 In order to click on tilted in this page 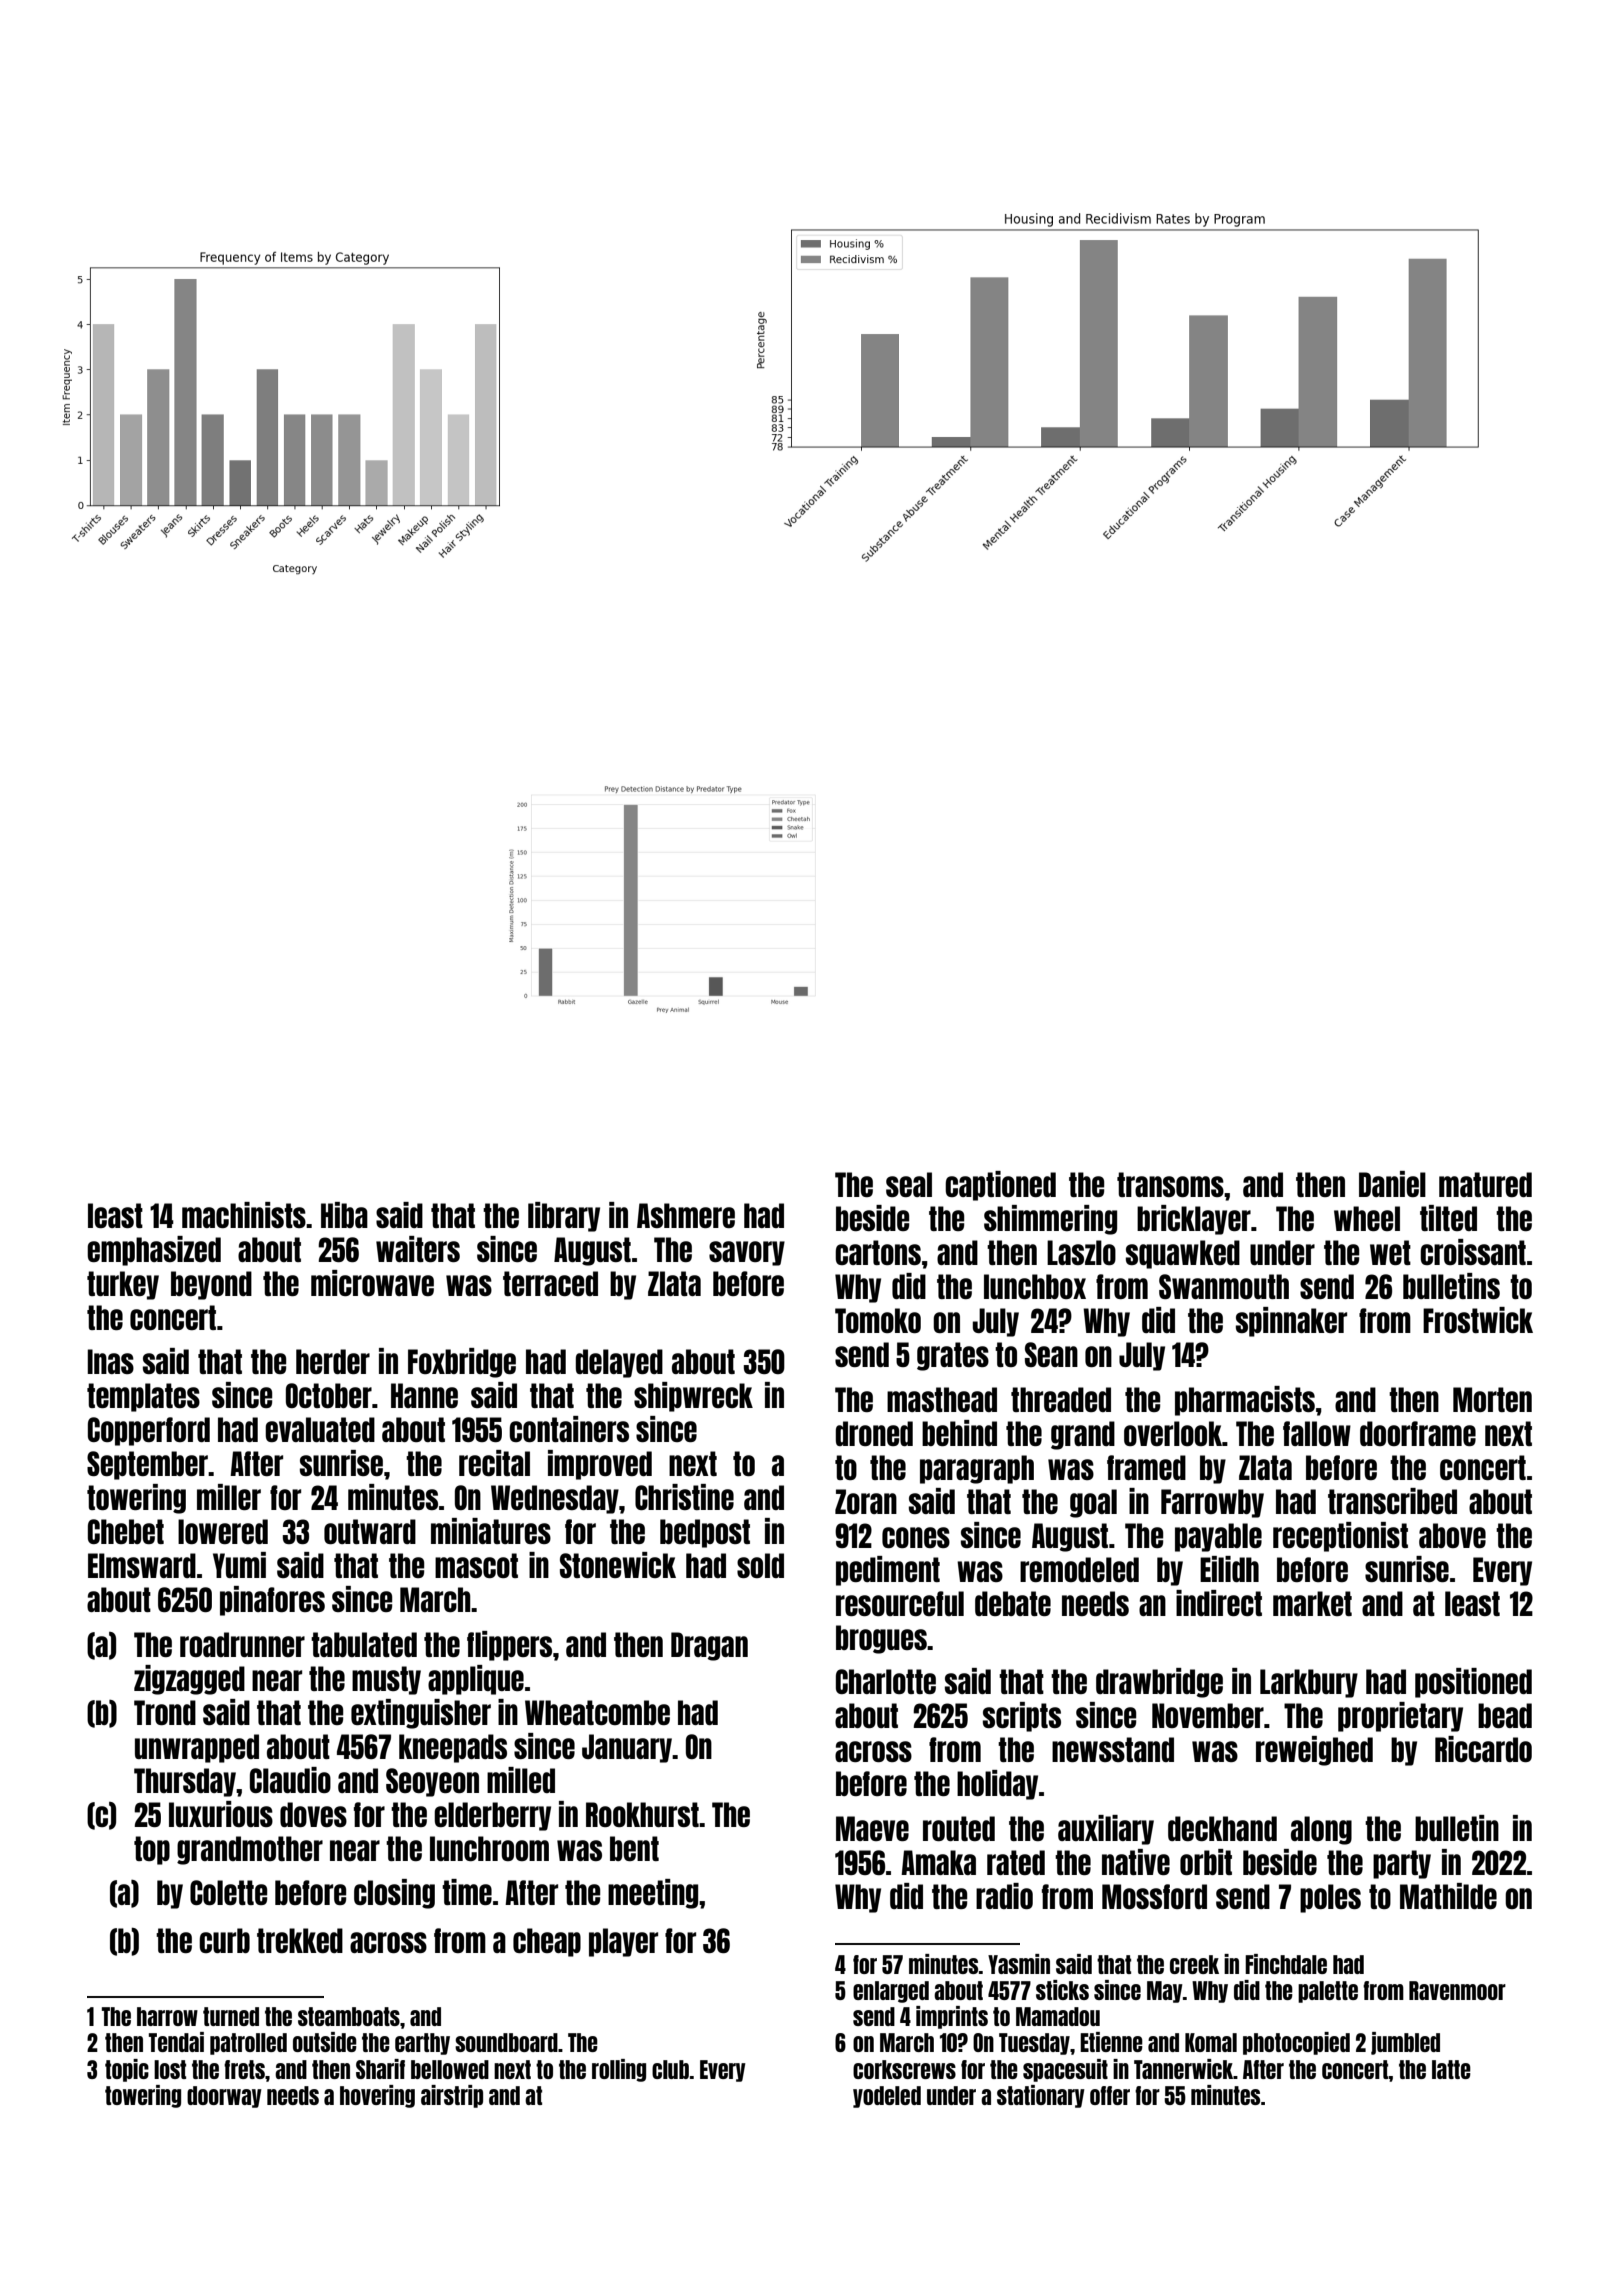, I will do `click(1448, 1218)`.
